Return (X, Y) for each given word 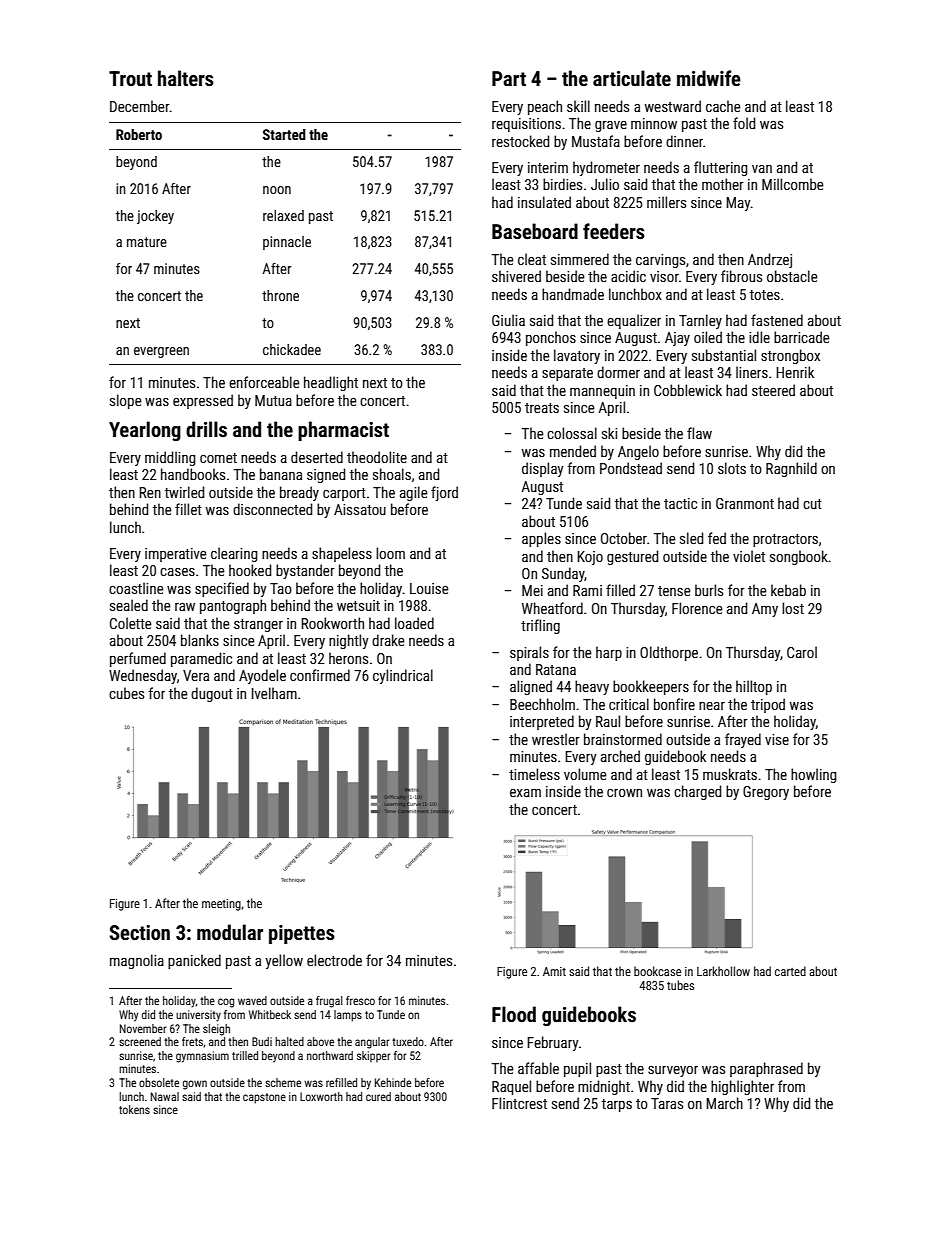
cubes (126, 693)
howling (814, 775)
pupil (577, 1069)
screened (140, 1041)
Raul (608, 721)
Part (509, 78)
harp (609, 653)
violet (749, 556)
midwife (709, 78)
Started (284, 134)
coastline (136, 588)
